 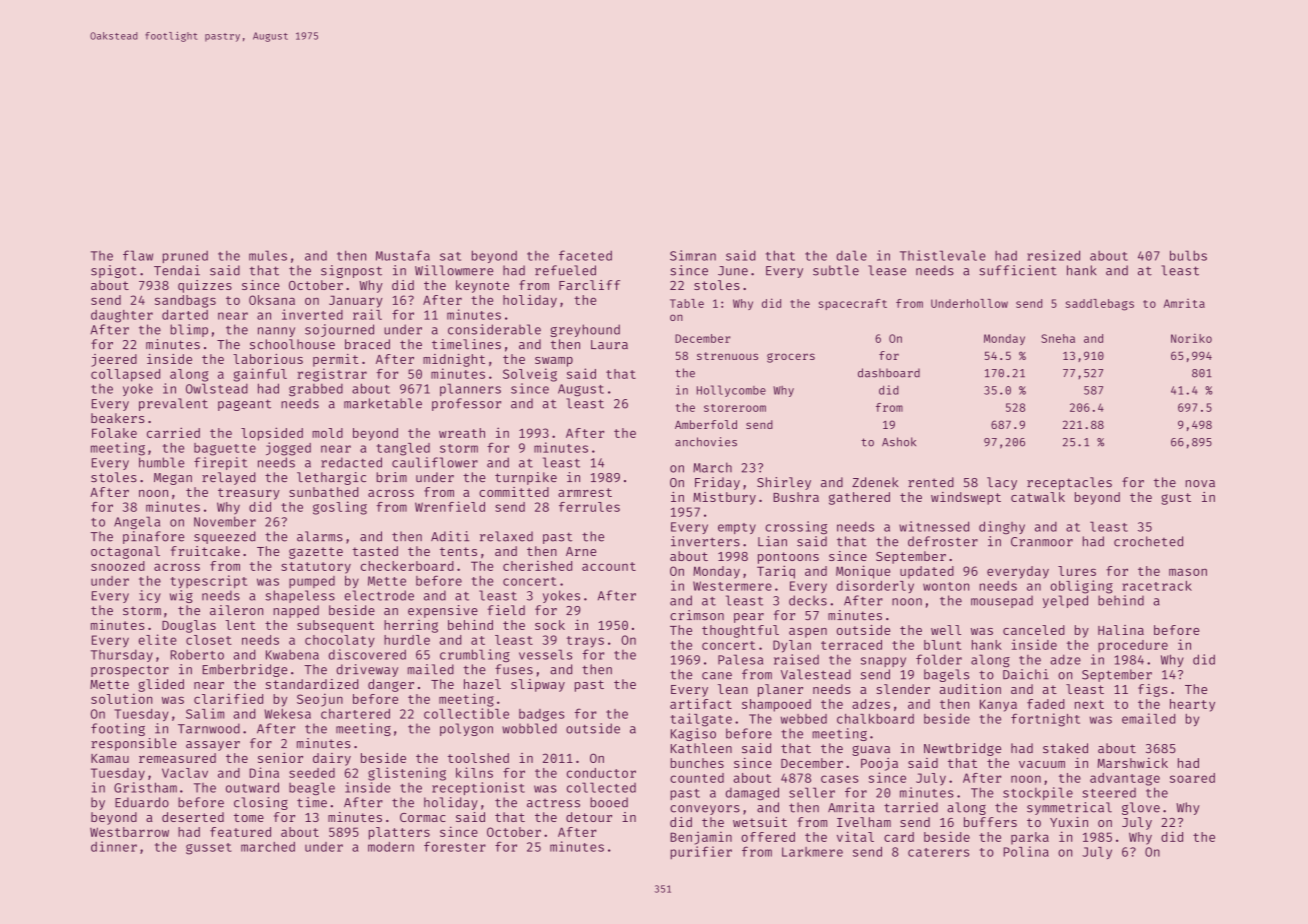 What do you see at coordinates (585, 255) in the screenshot?
I see `faceted` at bounding box center [585, 255].
